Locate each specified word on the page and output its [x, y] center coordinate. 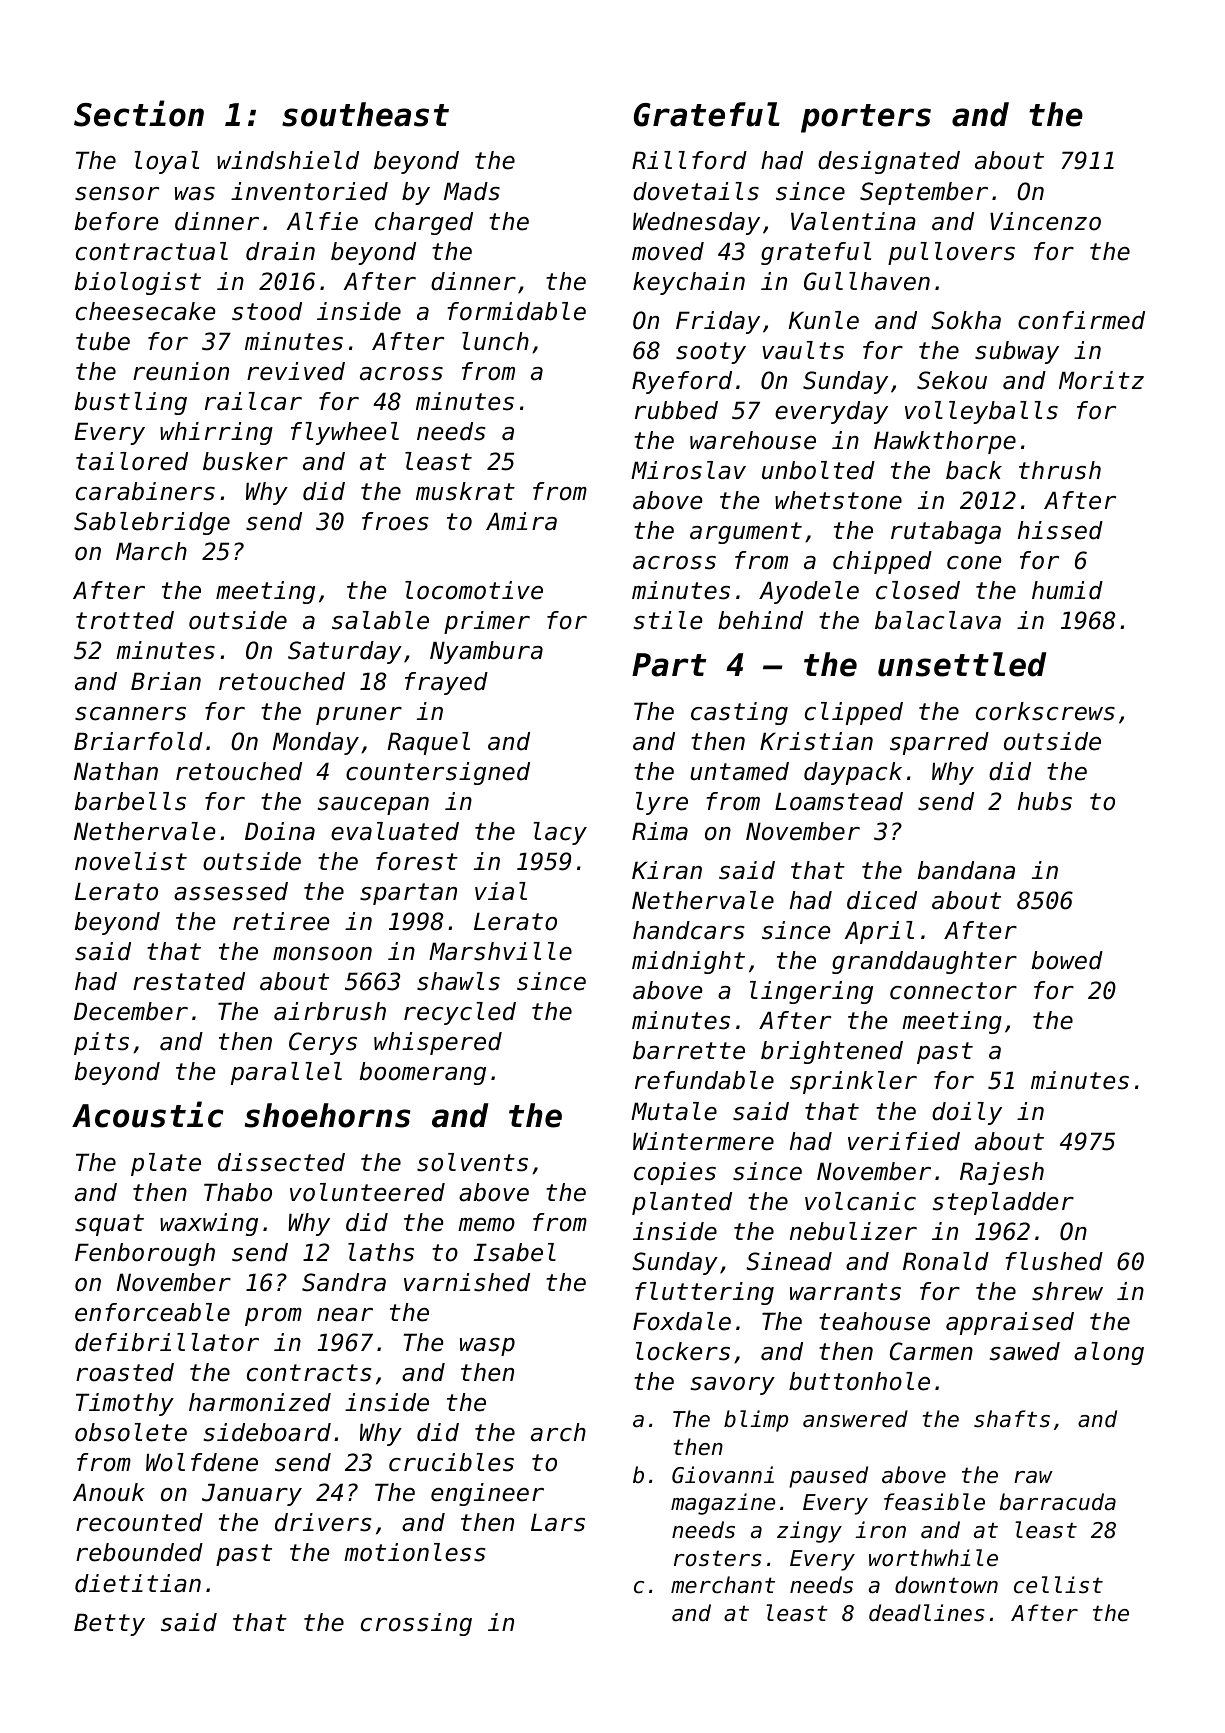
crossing [416, 1624]
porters [866, 118]
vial [501, 891]
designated [889, 162]
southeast [365, 114]
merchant [723, 1585]
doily [967, 1113]
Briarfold [138, 741]
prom [273, 1317]
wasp [487, 1347]
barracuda [1057, 1502]
